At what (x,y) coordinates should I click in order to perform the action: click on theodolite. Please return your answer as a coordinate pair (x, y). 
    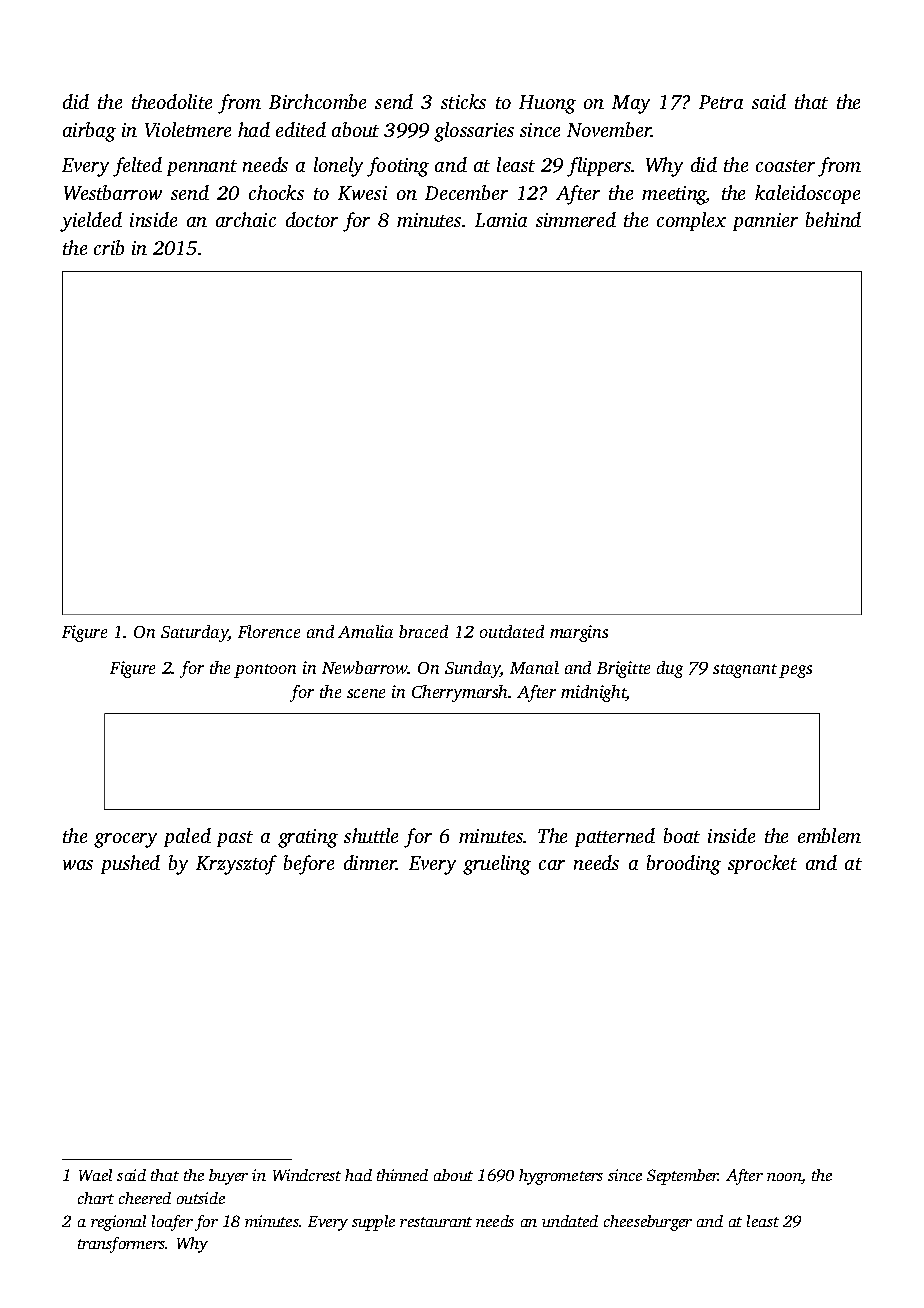
    Looking at the image, I should click on (172, 101).
